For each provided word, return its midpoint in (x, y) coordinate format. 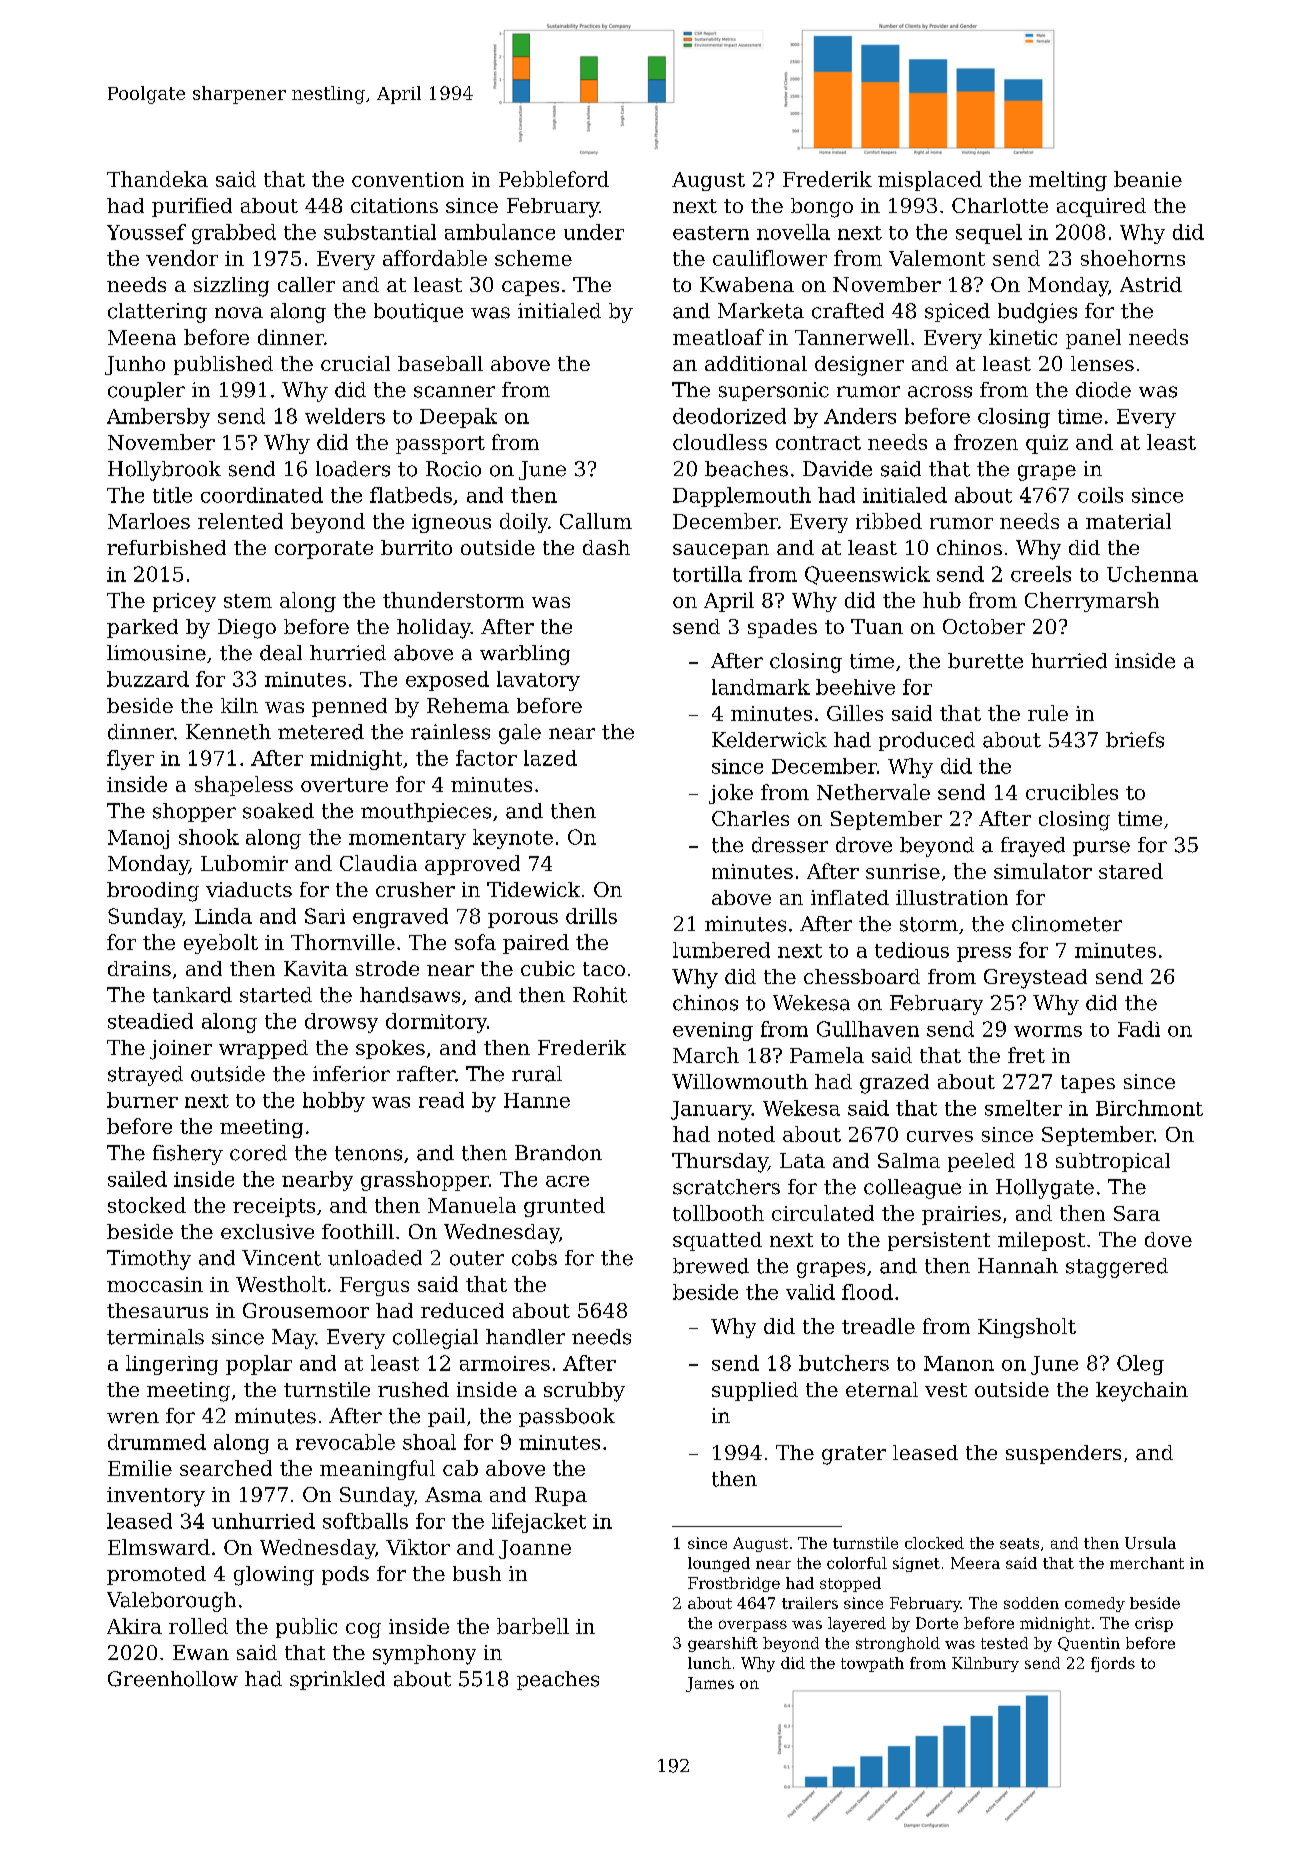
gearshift (723, 1644)
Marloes (149, 521)
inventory (156, 1497)
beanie (1148, 179)
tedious (912, 950)
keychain (1142, 1392)
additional (756, 363)
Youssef (146, 232)
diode (1103, 390)
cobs (534, 1258)
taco (604, 969)
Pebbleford (554, 179)
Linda (223, 916)
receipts (274, 1207)
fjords (1113, 1664)
